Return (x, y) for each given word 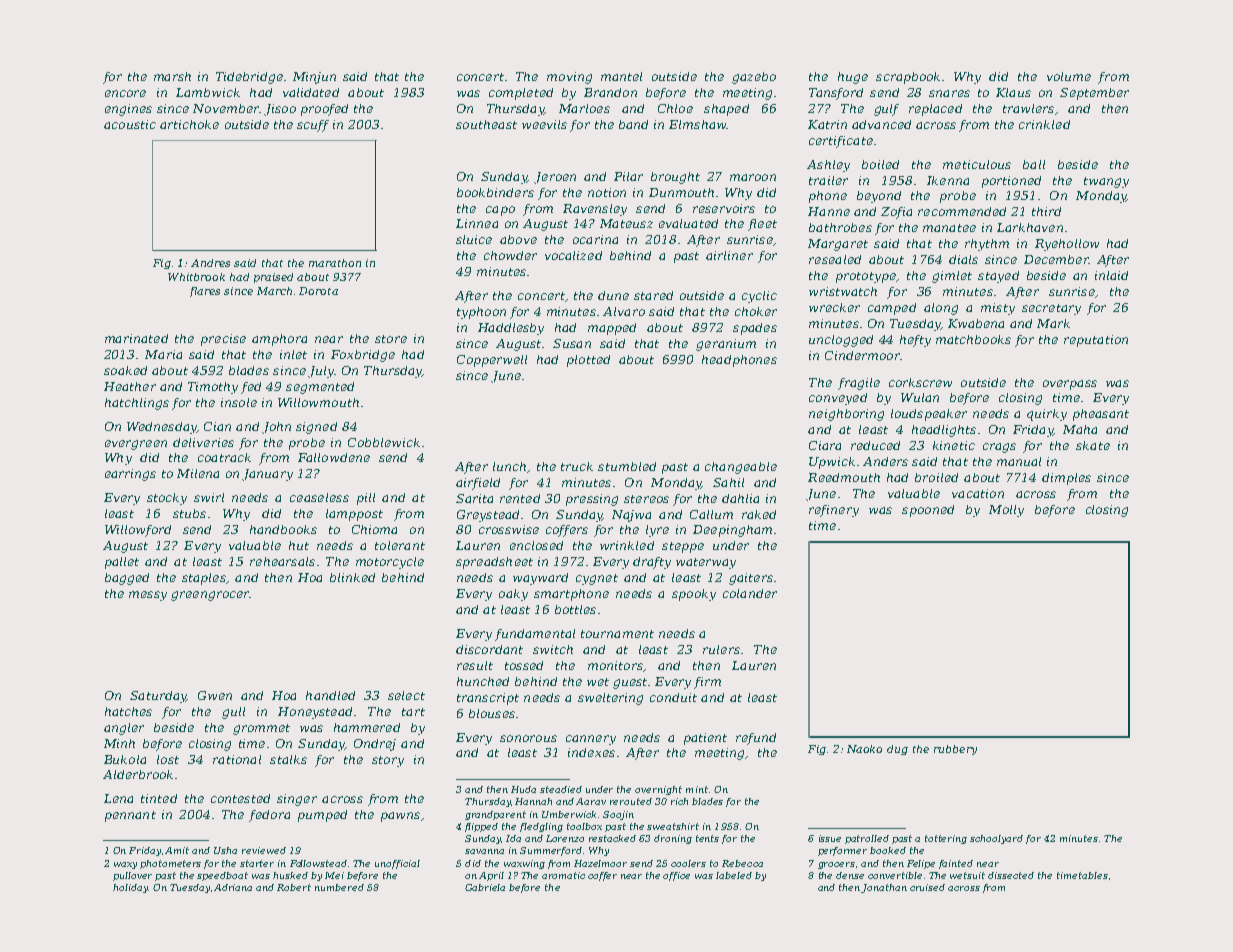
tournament (617, 634)
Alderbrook (138, 774)
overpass (1070, 385)
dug (897, 750)
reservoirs (724, 208)
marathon (335, 263)
